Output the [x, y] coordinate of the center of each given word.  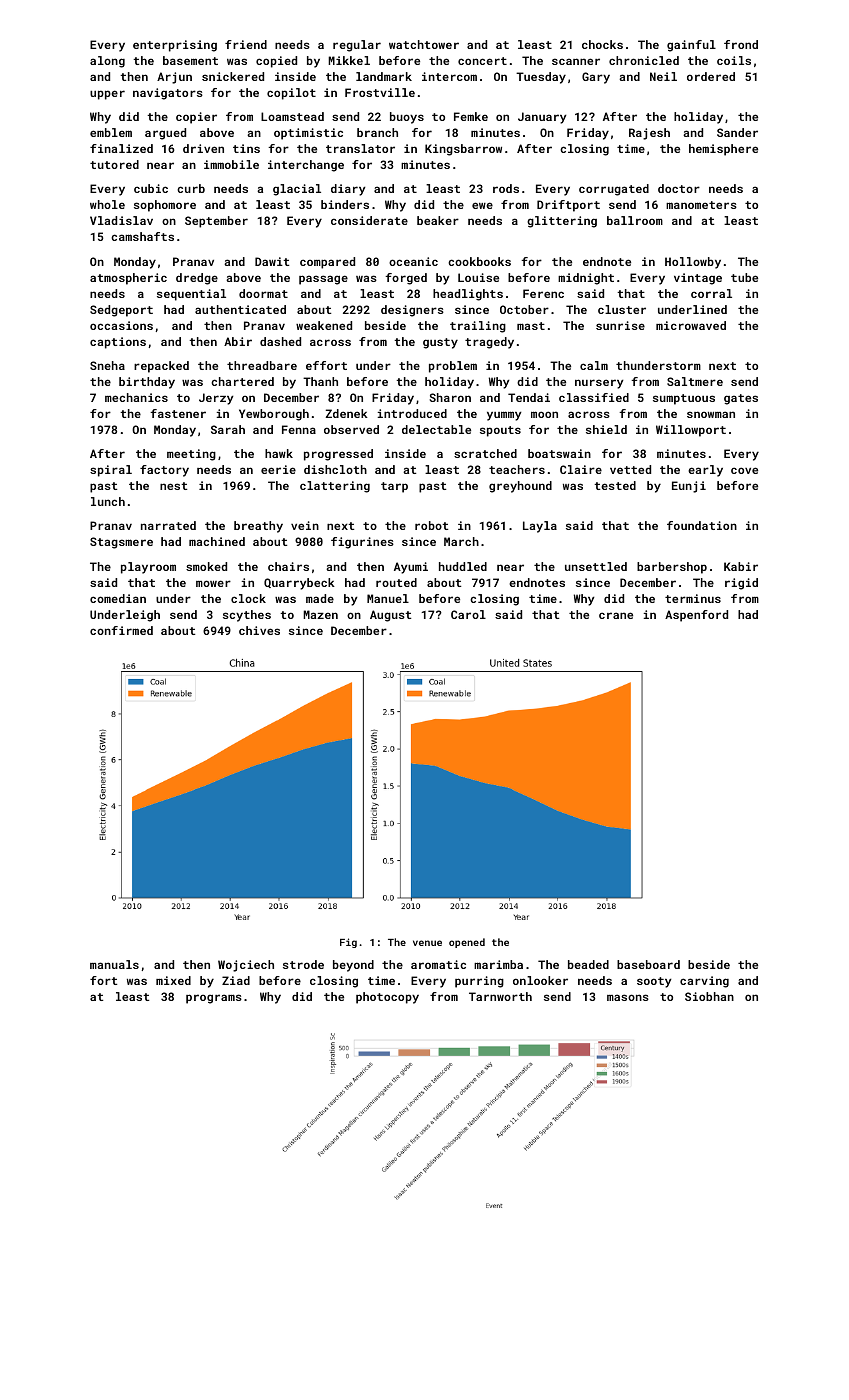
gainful [691, 46]
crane [616, 615]
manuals [114, 964]
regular [357, 46]
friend [246, 44]
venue [427, 943]
